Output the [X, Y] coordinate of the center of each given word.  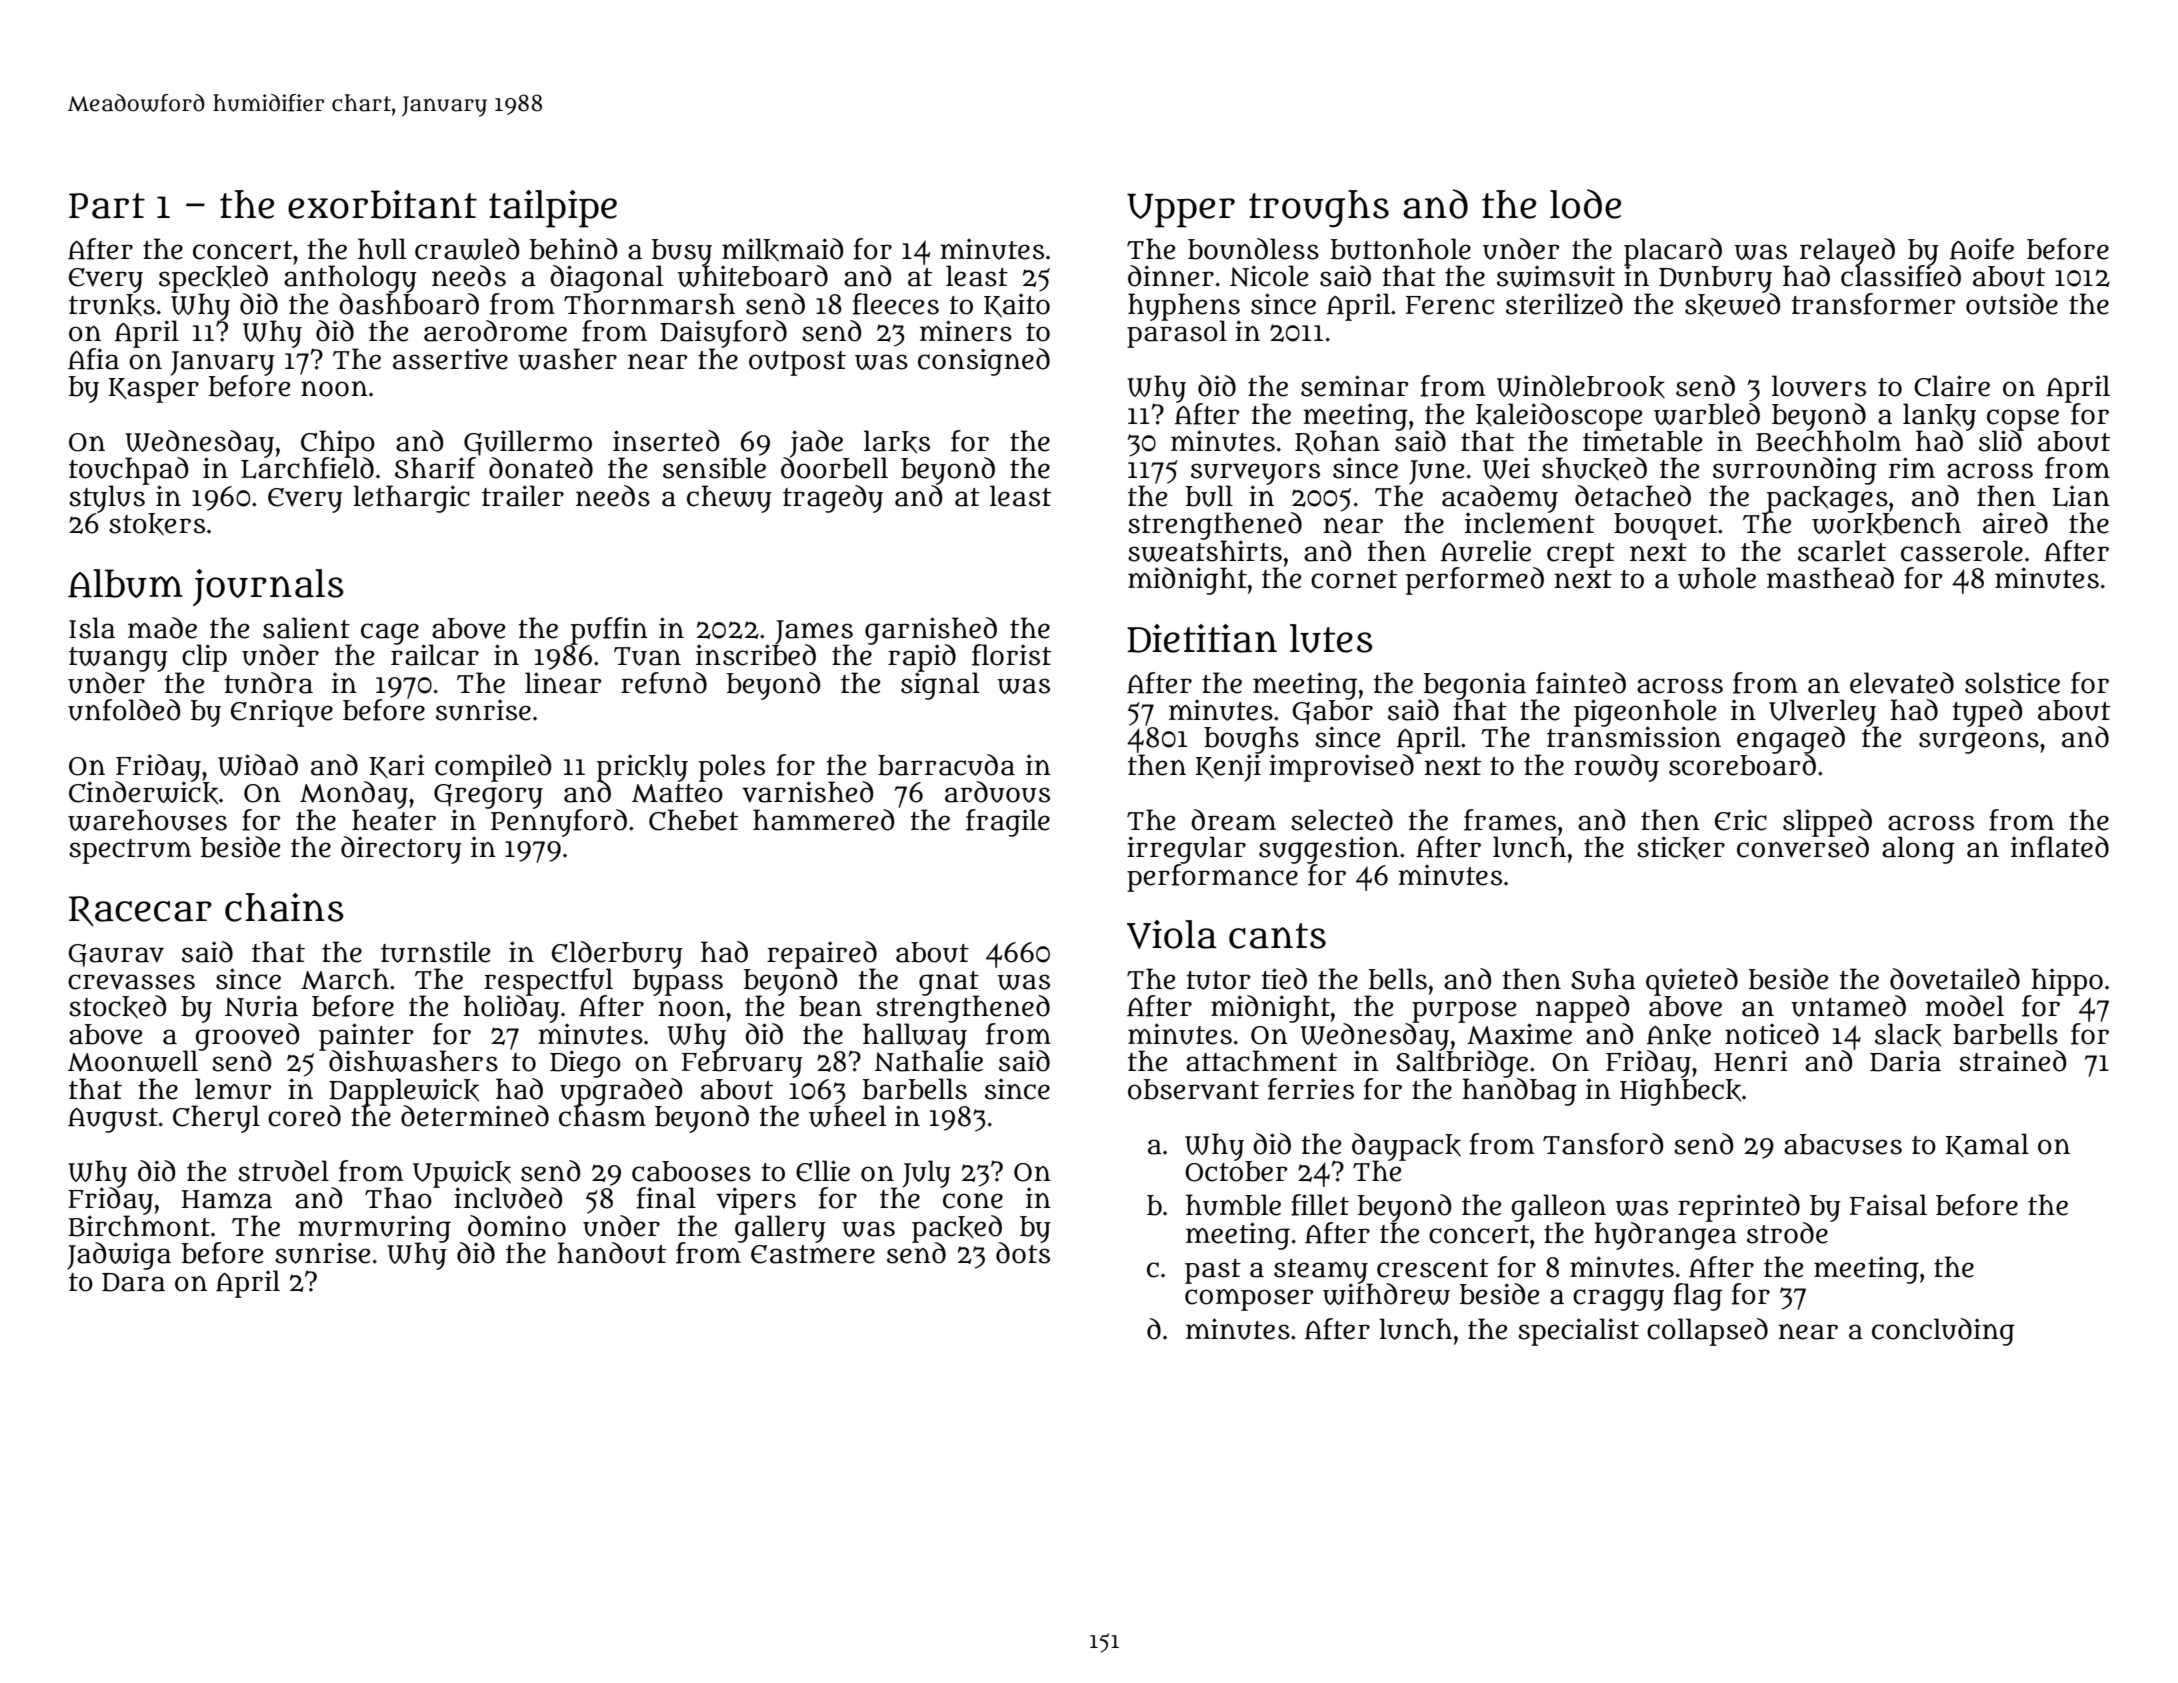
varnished [807, 792]
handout [611, 1253]
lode [1585, 204]
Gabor [1332, 712]
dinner [1171, 276]
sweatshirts [1205, 551]
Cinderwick [143, 793]
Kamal [1987, 1145]
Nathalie [929, 1061]
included [508, 1198]
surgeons [1979, 743]
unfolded [124, 710]
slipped [1827, 822]
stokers [157, 524]
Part [107, 206]
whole [1717, 578]
